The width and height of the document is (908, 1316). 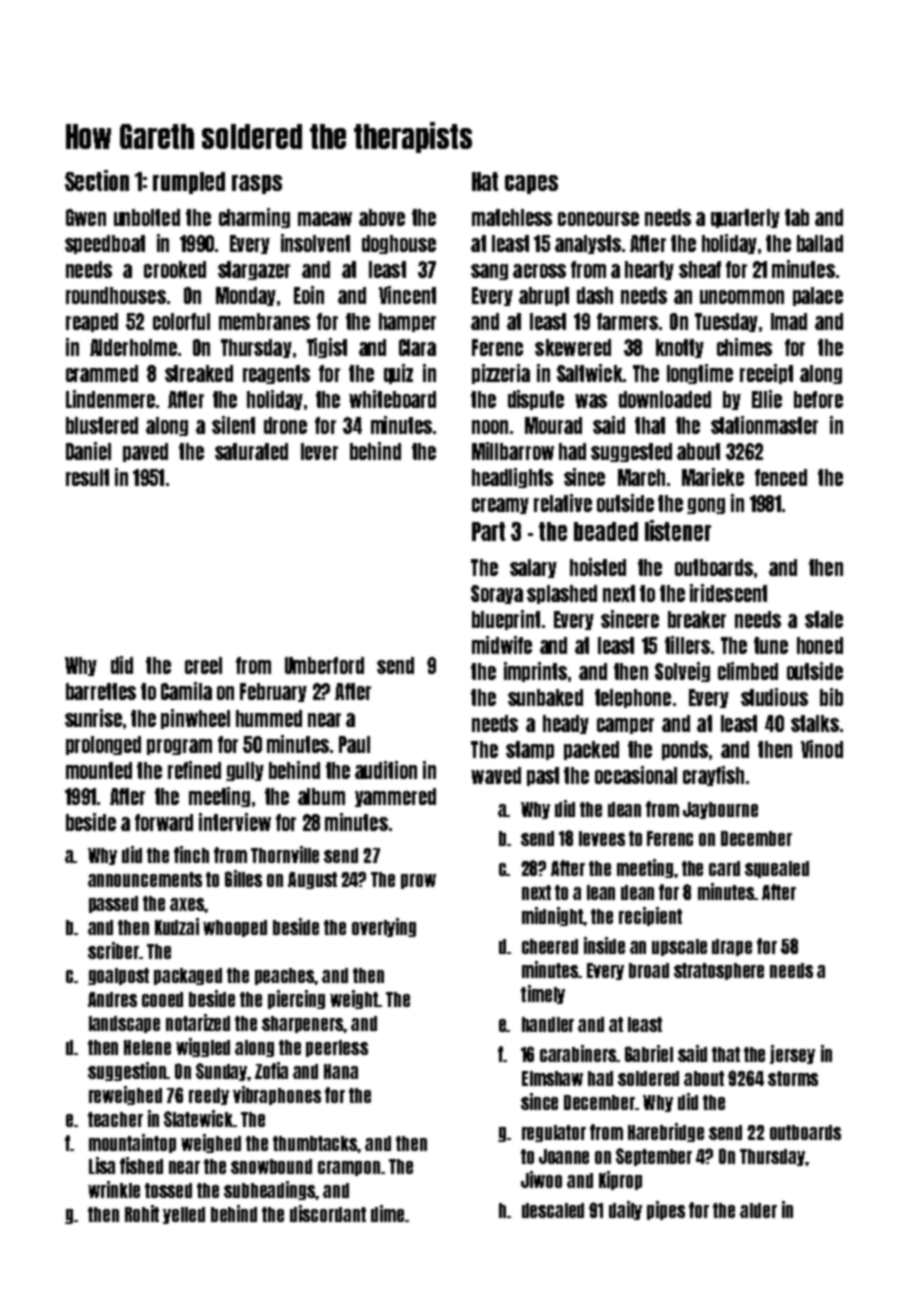 I want to click on subheadings, so click(x=270, y=1190).
